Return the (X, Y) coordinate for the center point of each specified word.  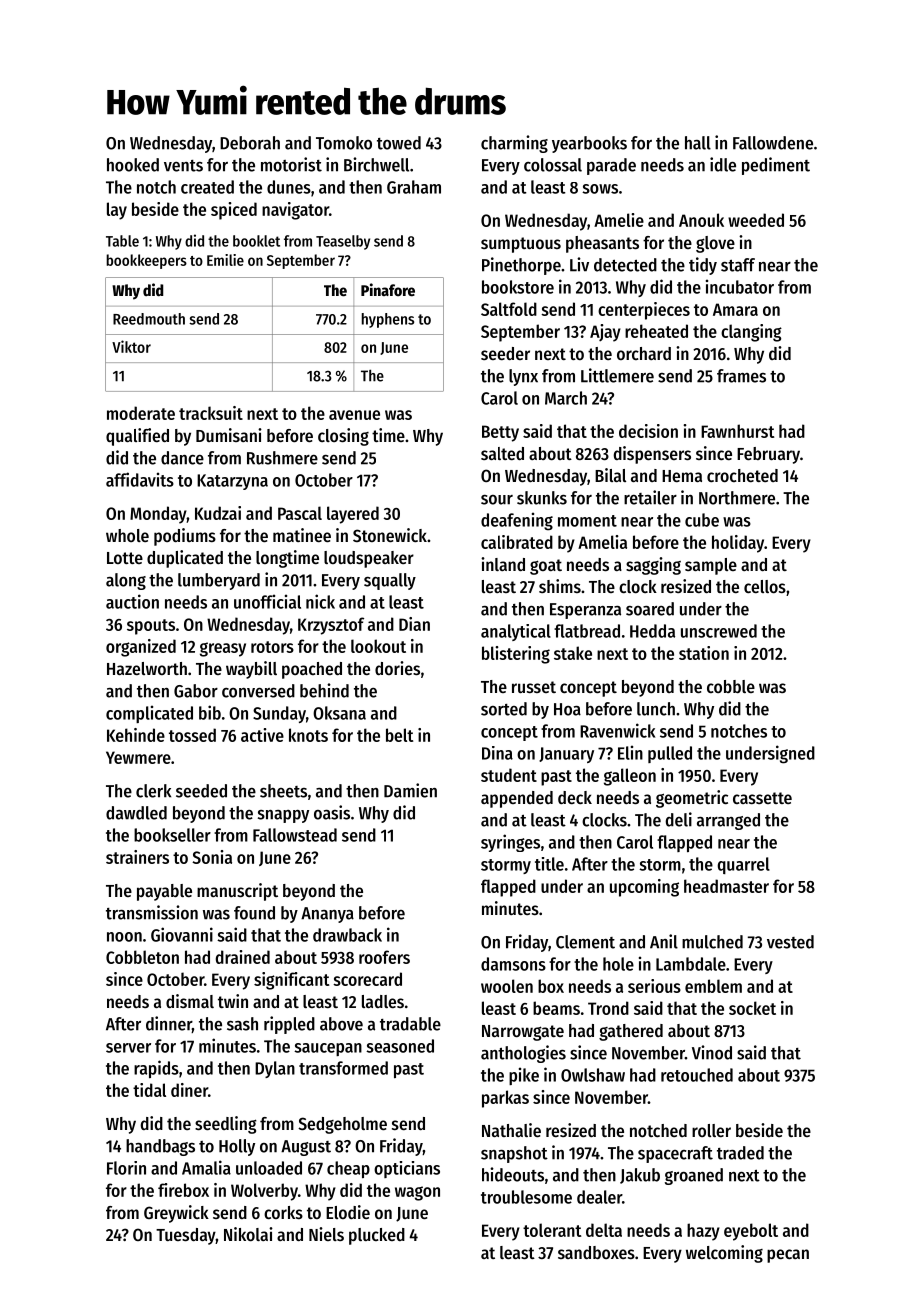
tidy (703, 266)
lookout (378, 646)
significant (291, 981)
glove (715, 244)
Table (122, 241)
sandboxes (596, 1252)
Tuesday (186, 1236)
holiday (738, 544)
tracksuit (211, 413)
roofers (384, 957)
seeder (505, 353)
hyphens (388, 320)
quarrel (743, 865)
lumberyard (219, 581)
